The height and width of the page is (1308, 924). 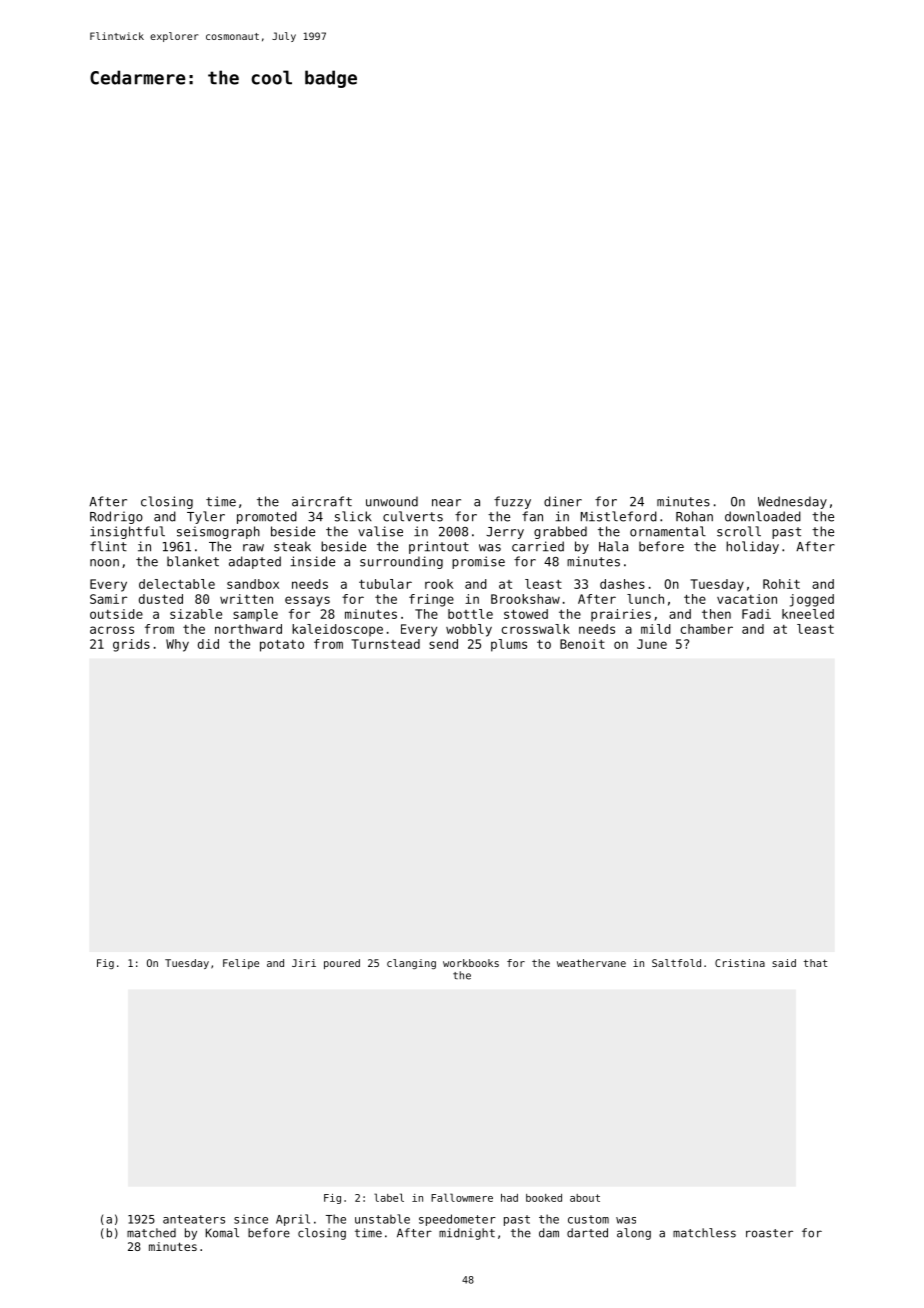 What do you see at coordinates (131, 645) in the page?
I see `grids` at bounding box center [131, 645].
